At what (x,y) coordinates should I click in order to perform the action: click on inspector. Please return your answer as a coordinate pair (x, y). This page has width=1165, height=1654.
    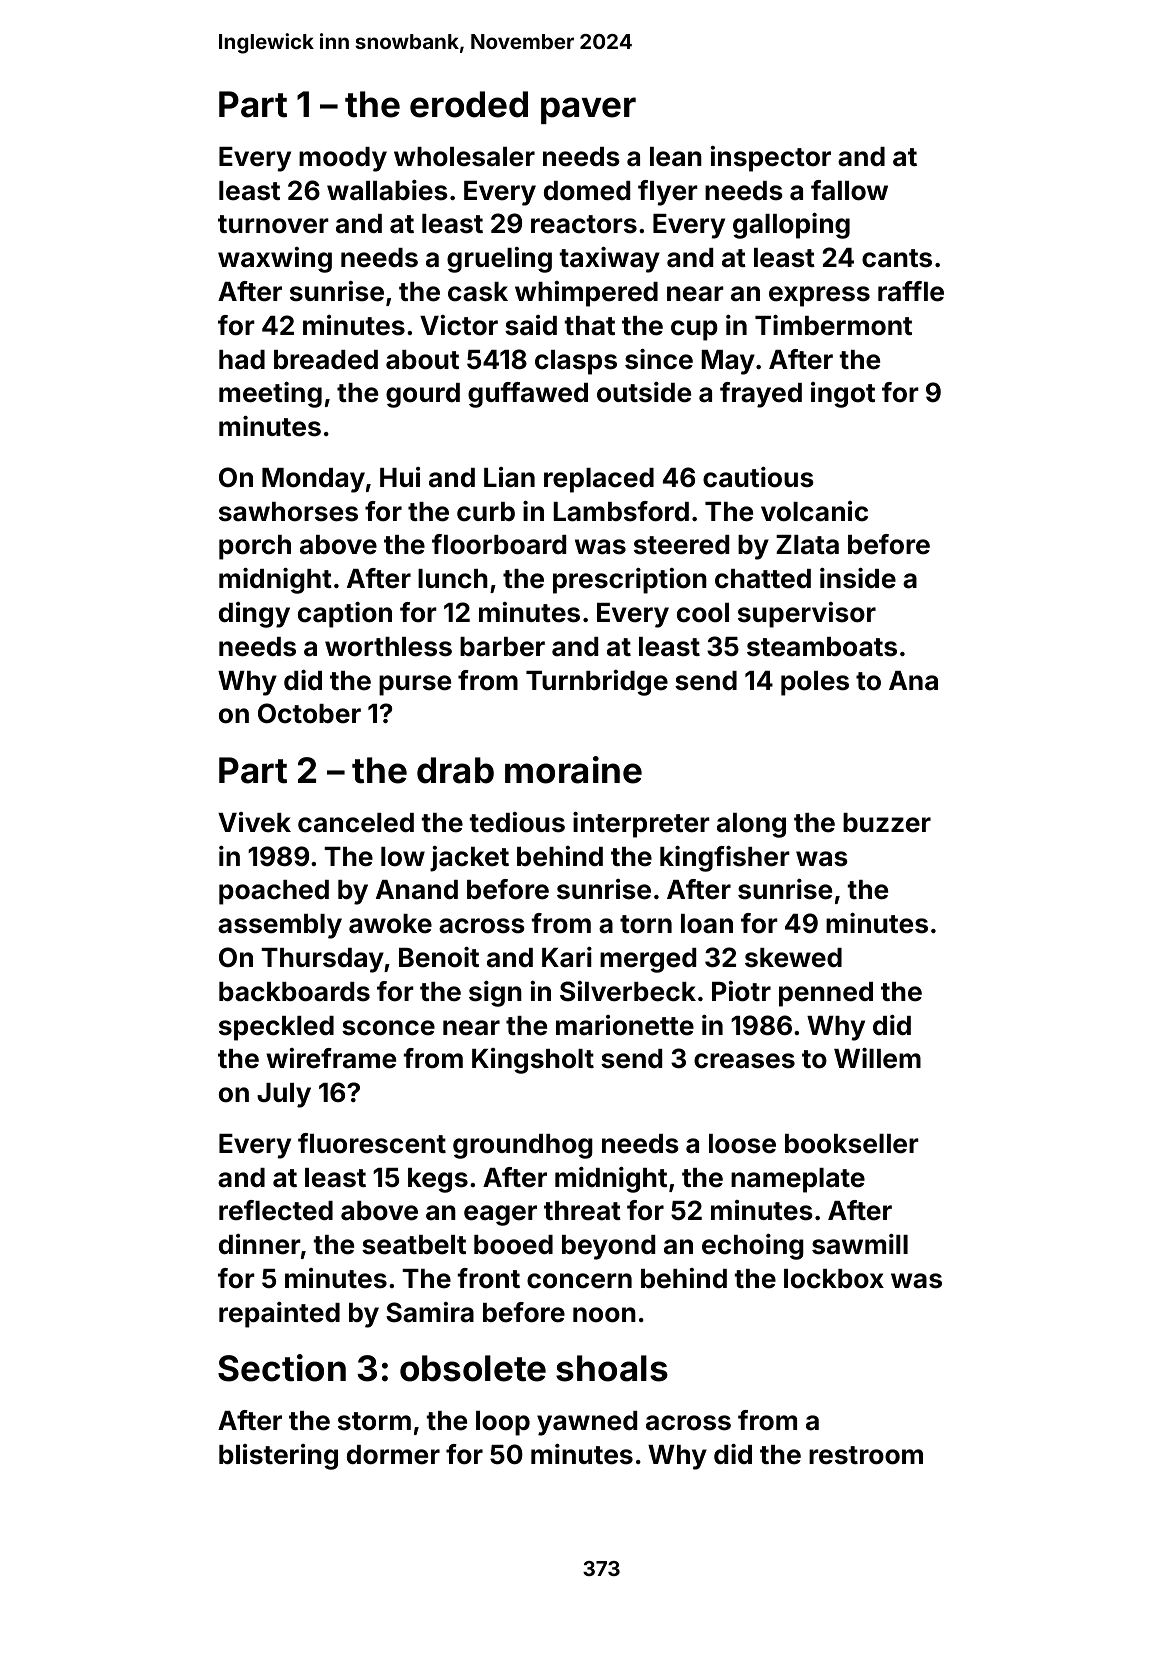
    Looking at the image, I should click on (771, 159).
